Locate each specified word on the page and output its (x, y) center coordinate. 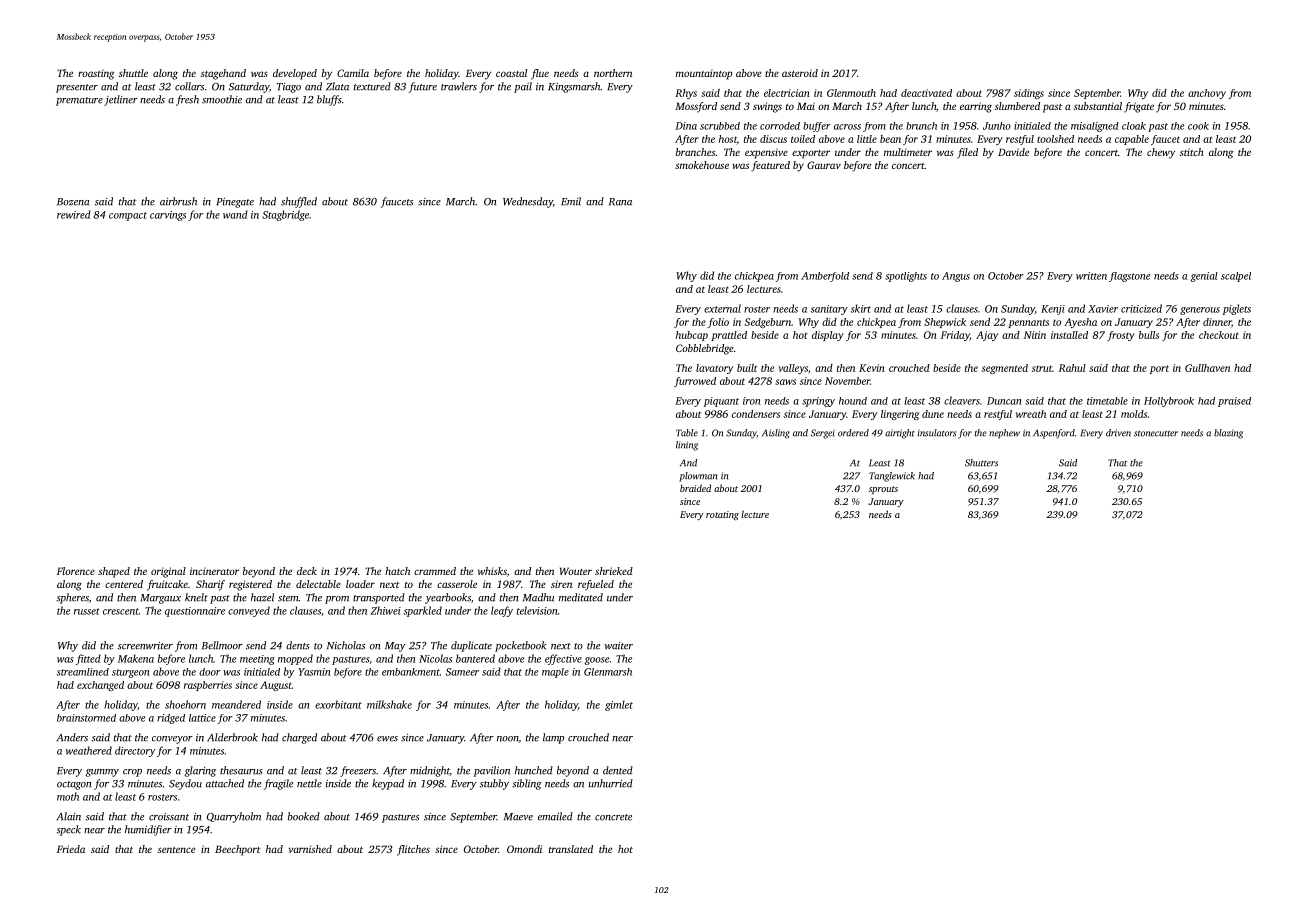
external (722, 308)
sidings (1029, 94)
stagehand (223, 74)
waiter (619, 646)
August (276, 686)
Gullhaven (1207, 368)
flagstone (1129, 277)
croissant (169, 817)
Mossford (696, 107)
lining (687, 446)
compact (128, 216)
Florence (76, 571)
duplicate (471, 646)
